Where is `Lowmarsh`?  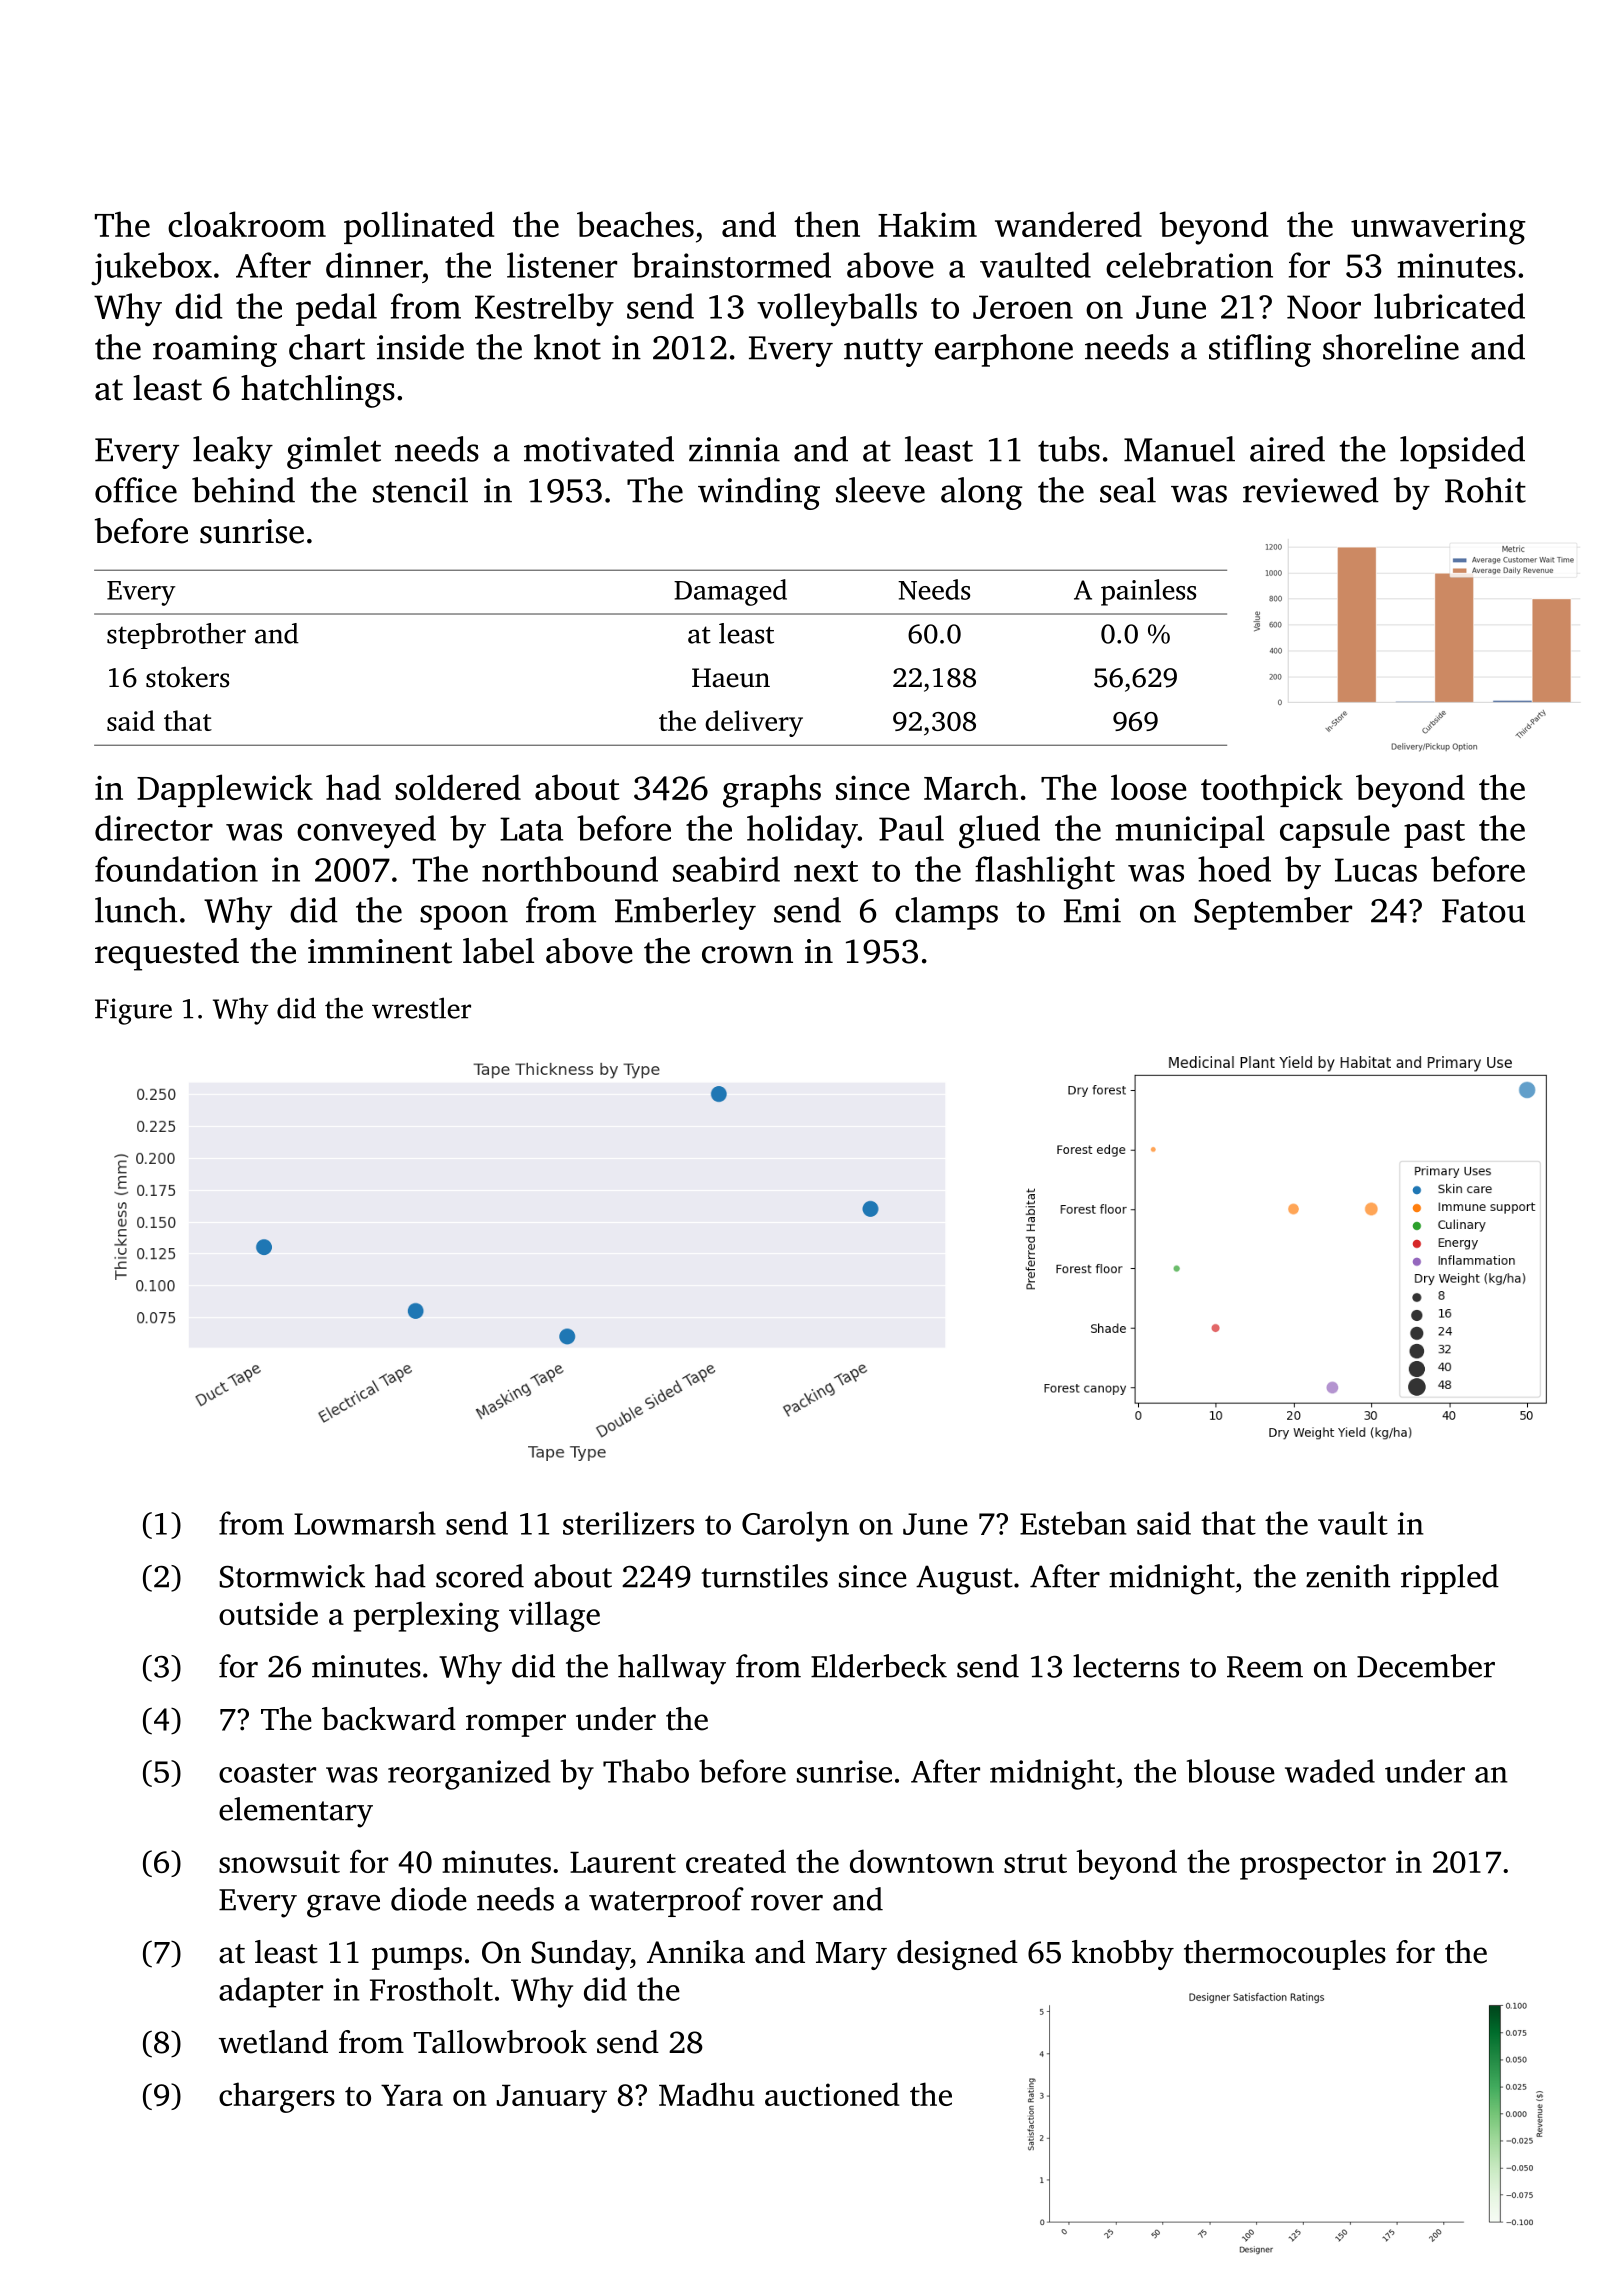 Lowmarsh is located at coordinates (365, 1523).
